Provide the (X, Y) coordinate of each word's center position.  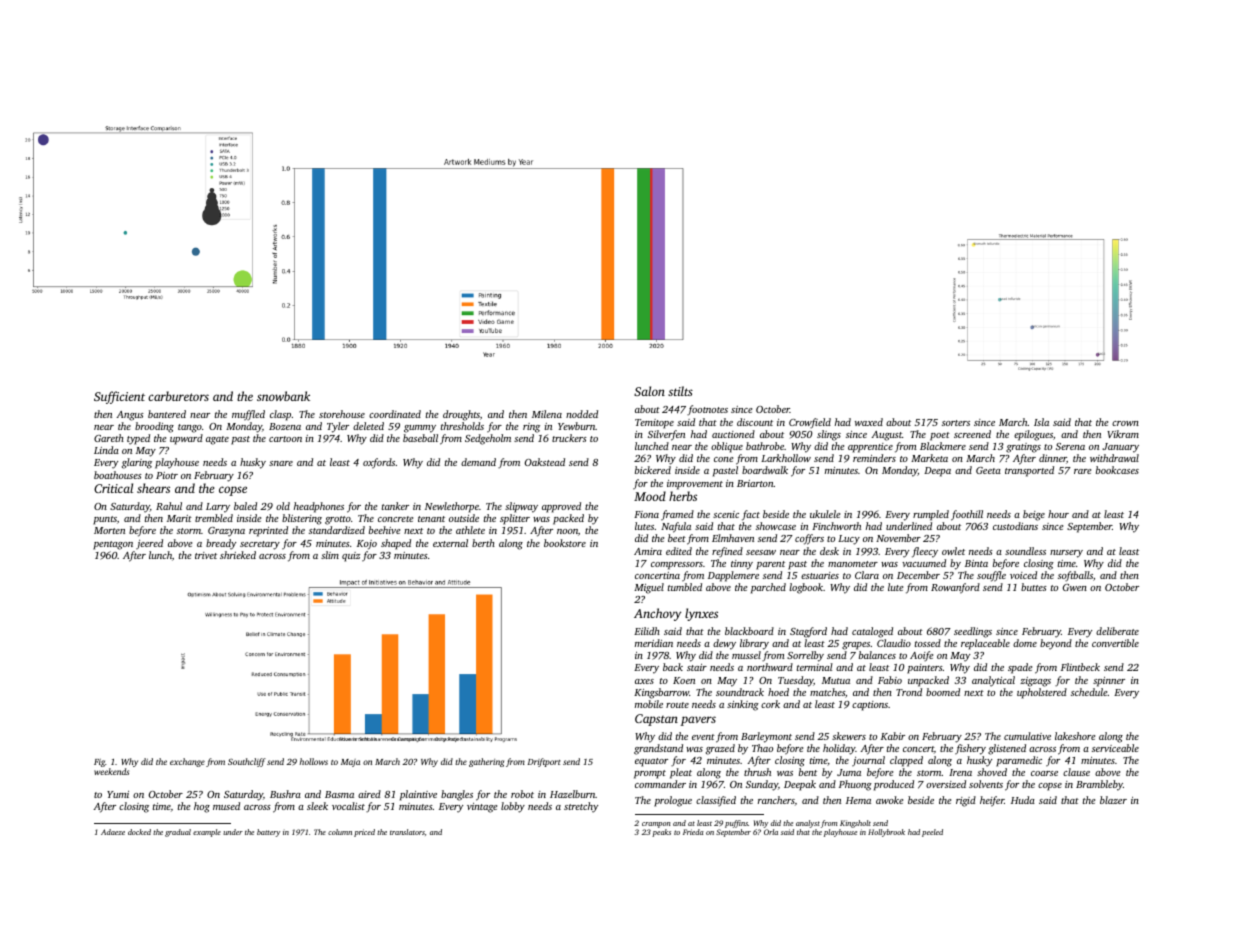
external (450, 543)
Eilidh (647, 631)
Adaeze (113, 832)
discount (755, 422)
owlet (953, 551)
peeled (932, 833)
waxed (869, 422)
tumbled (685, 587)
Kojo (367, 545)
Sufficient (119, 397)
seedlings (973, 632)
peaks (661, 833)
